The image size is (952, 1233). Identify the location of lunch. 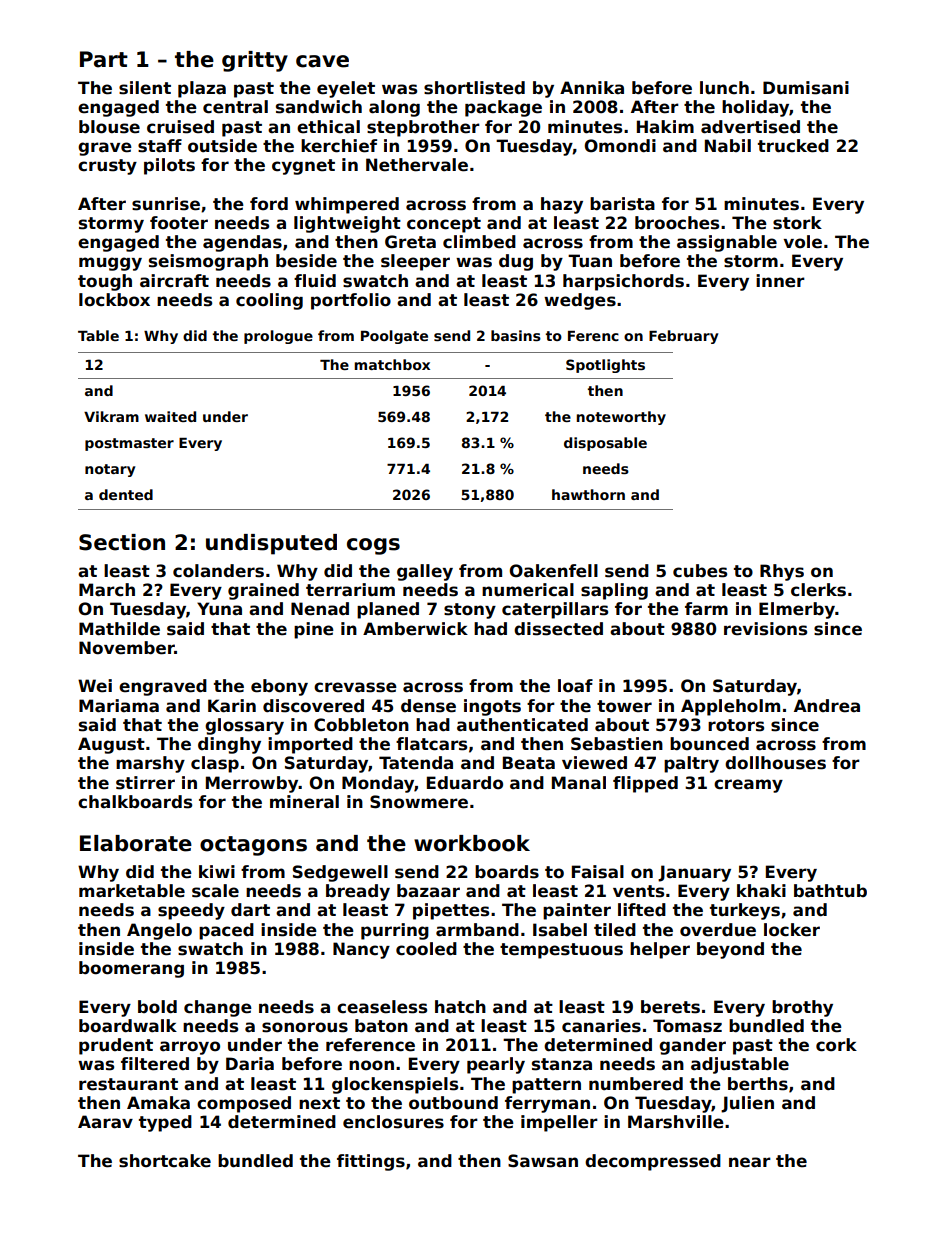
(724, 88).
